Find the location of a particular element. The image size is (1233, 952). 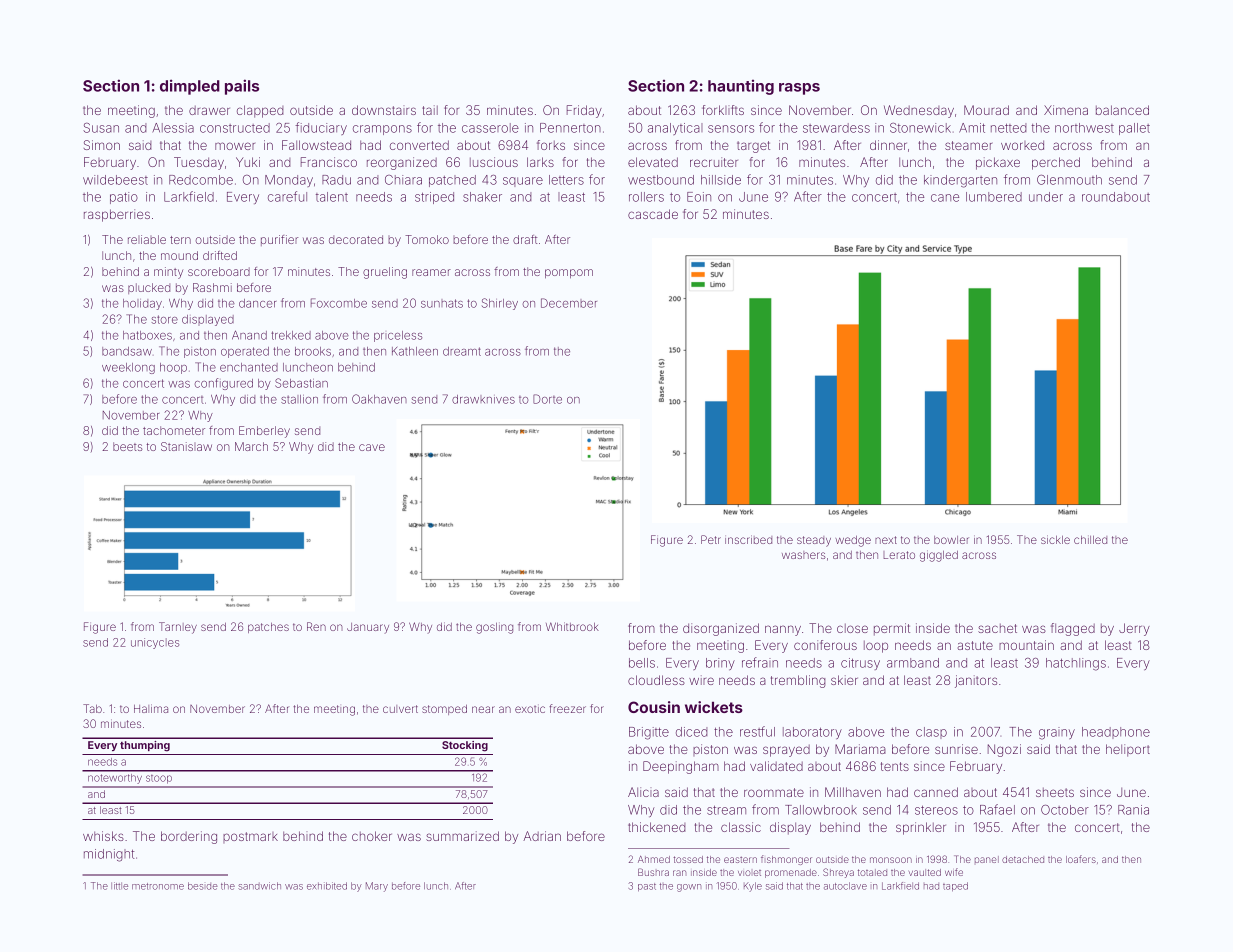

fishmonger is located at coordinates (786, 860).
